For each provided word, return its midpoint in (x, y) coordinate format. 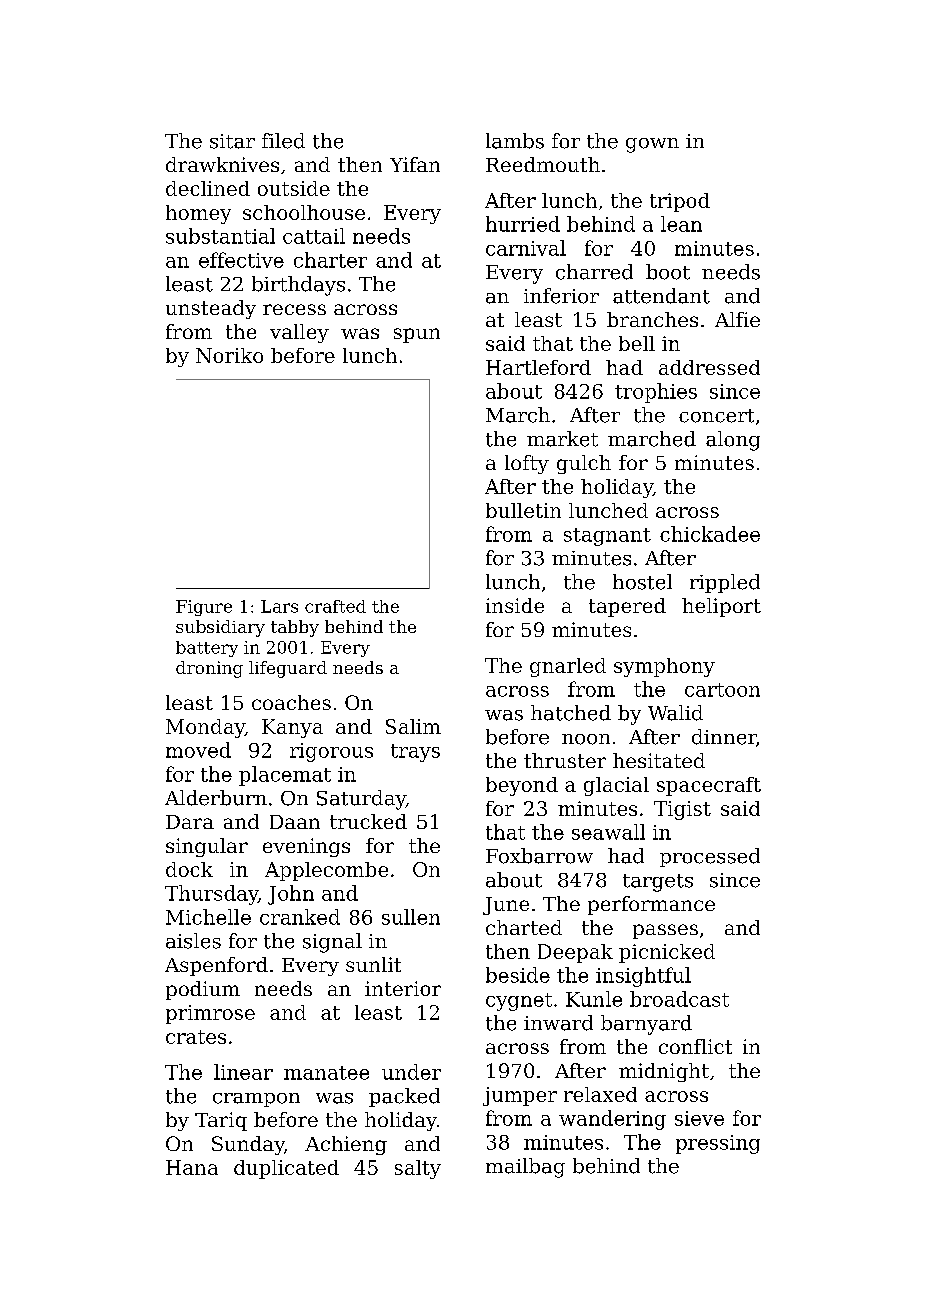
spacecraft (709, 786)
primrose (210, 1014)
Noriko (229, 355)
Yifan (415, 164)
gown (652, 145)
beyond (522, 786)
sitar (232, 141)
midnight (664, 1072)
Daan (295, 822)
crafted (335, 606)
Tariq (221, 1121)
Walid (675, 713)
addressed (709, 367)
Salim (413, 726)
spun (417, 335)
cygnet (519, 1002)
